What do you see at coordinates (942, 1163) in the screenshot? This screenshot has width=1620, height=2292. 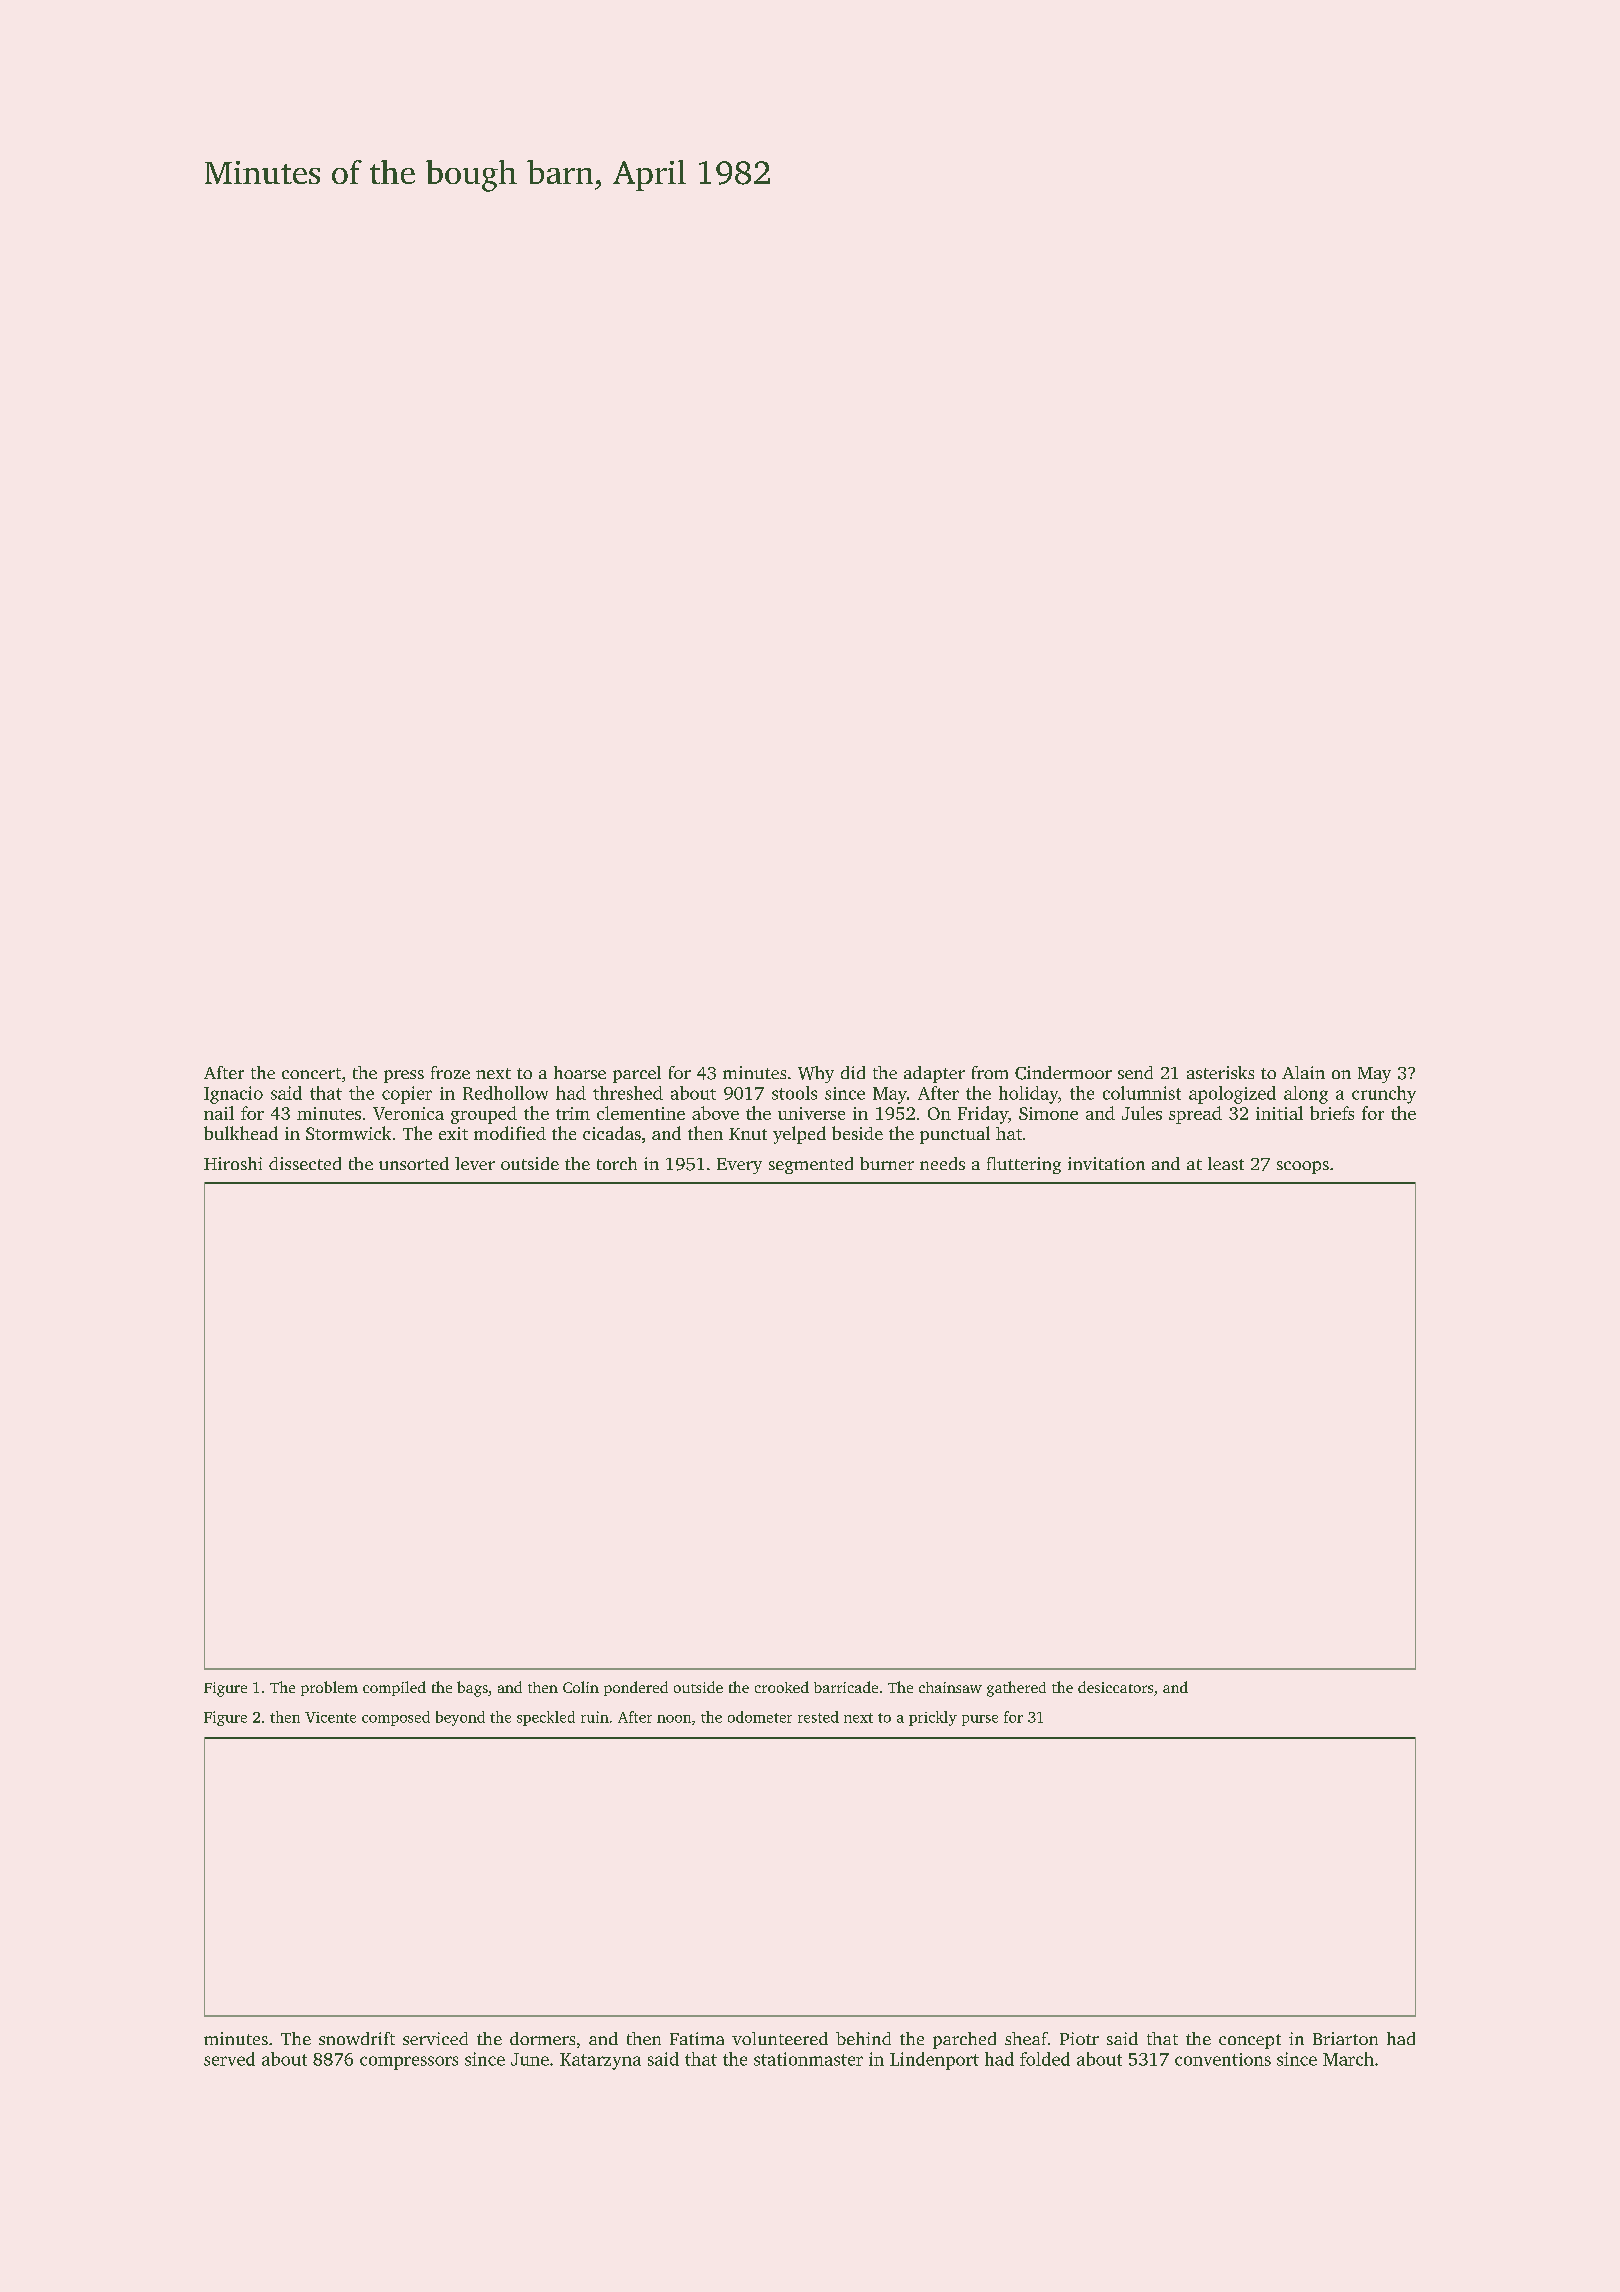 I see `needs` at bounding box center [942, 1163].
